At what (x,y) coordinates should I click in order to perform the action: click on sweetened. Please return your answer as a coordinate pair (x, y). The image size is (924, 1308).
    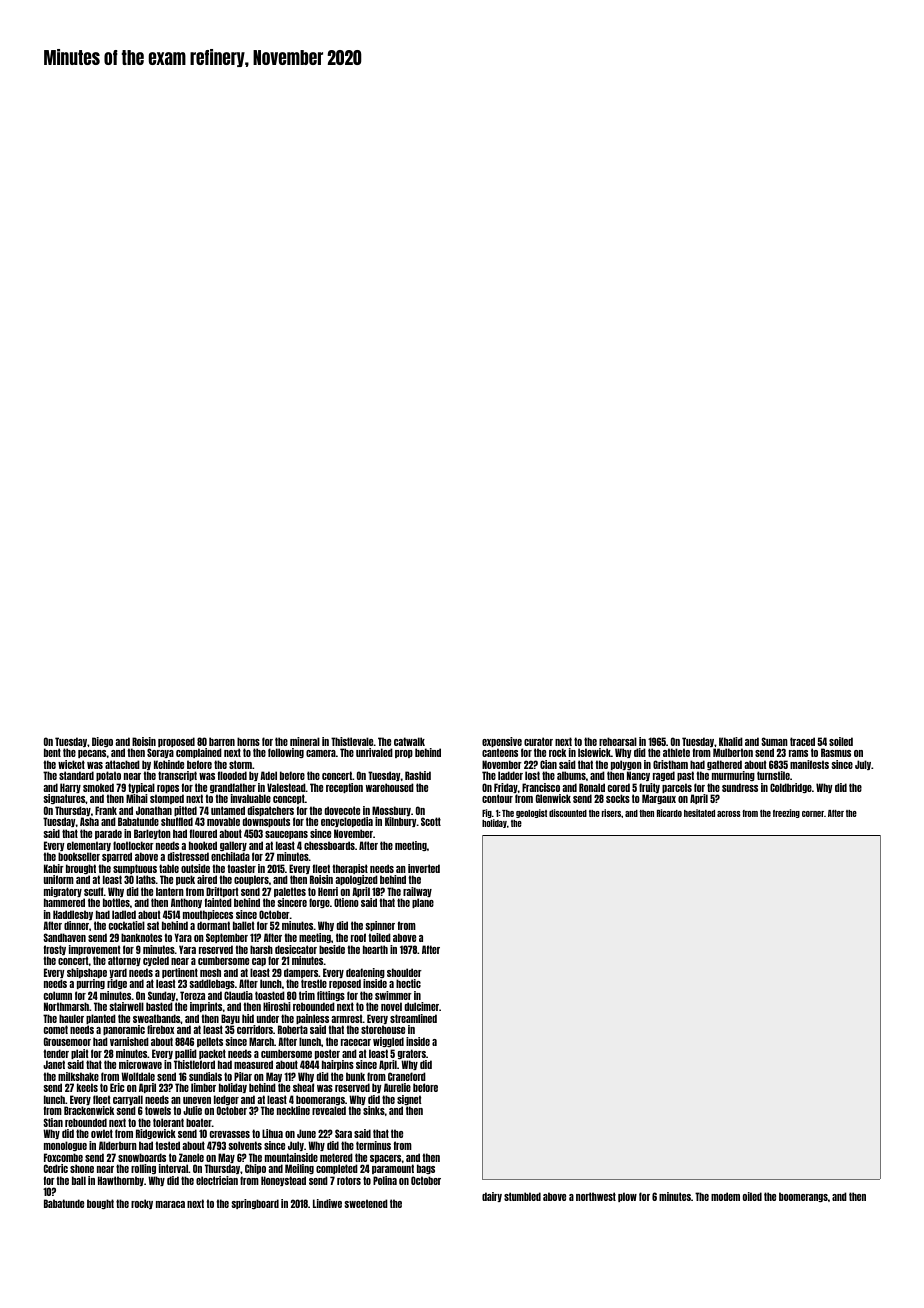
    Looking at the image, I should click on (366, 1203).
